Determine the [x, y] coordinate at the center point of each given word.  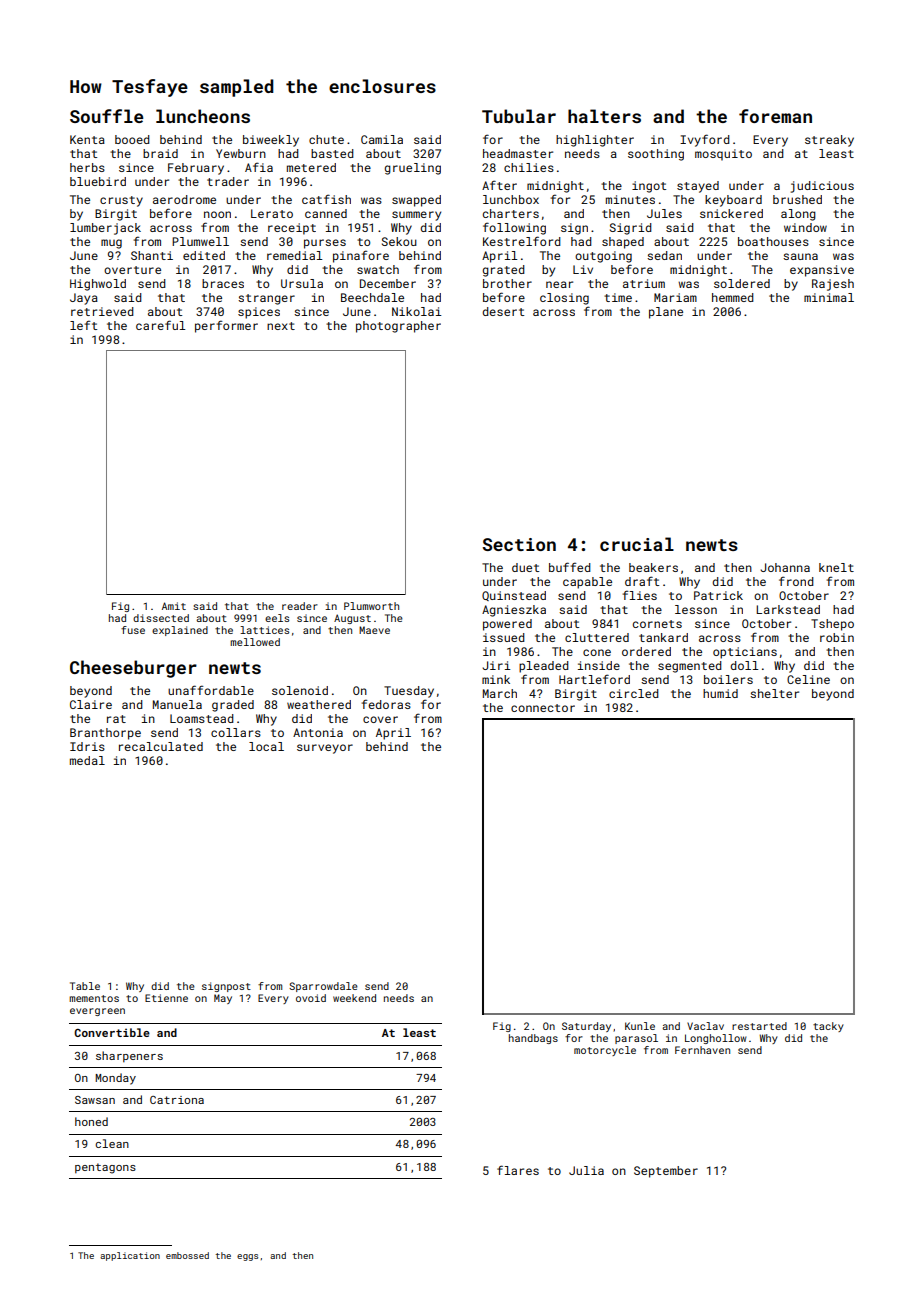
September [666, 1172]
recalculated [161, 746]
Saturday [586, 1027]
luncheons [203, 116]
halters [604, 116]
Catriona [177, 1100]
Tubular [519, 116]
